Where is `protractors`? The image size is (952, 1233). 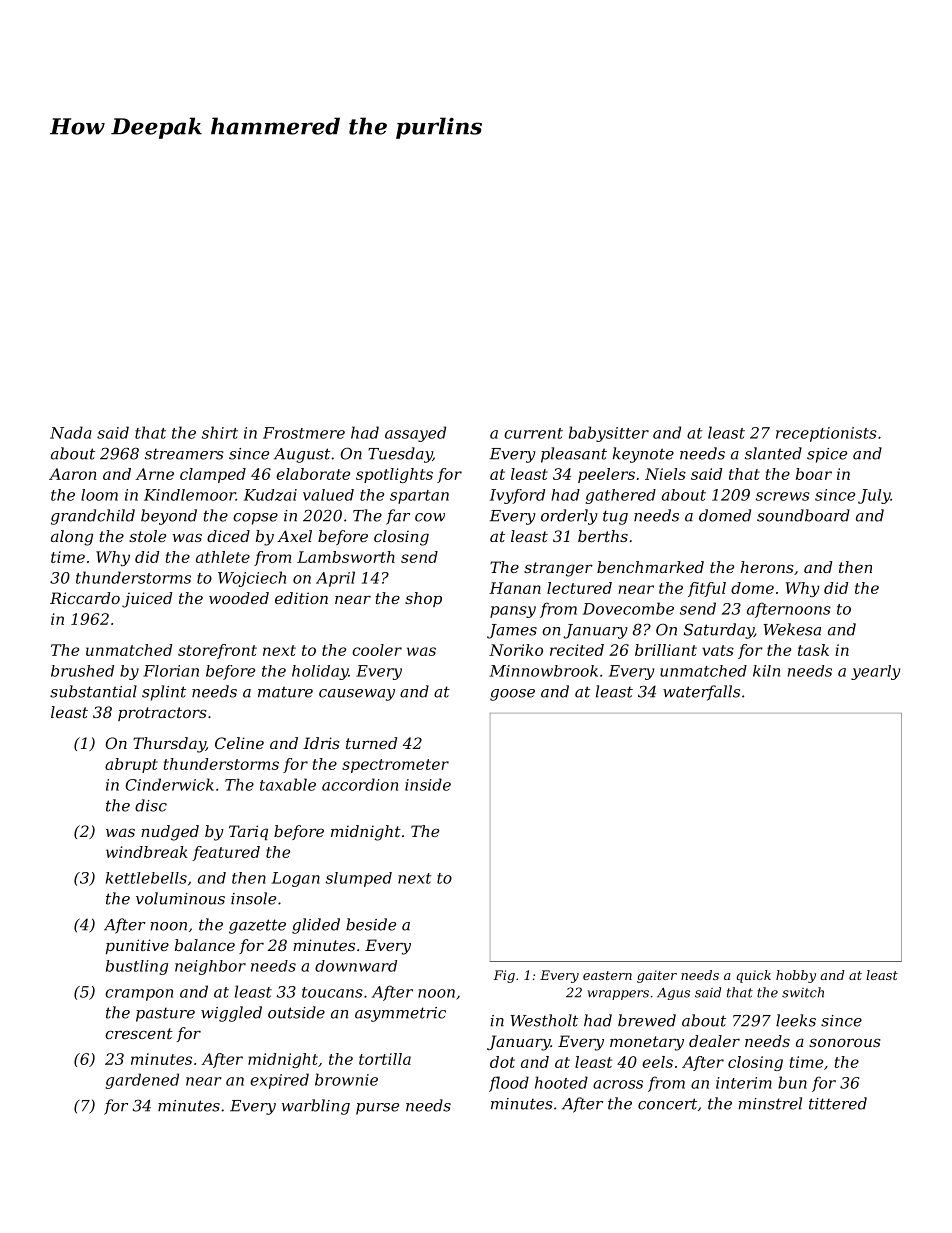
protractors is located at coordinates (162, 714).
